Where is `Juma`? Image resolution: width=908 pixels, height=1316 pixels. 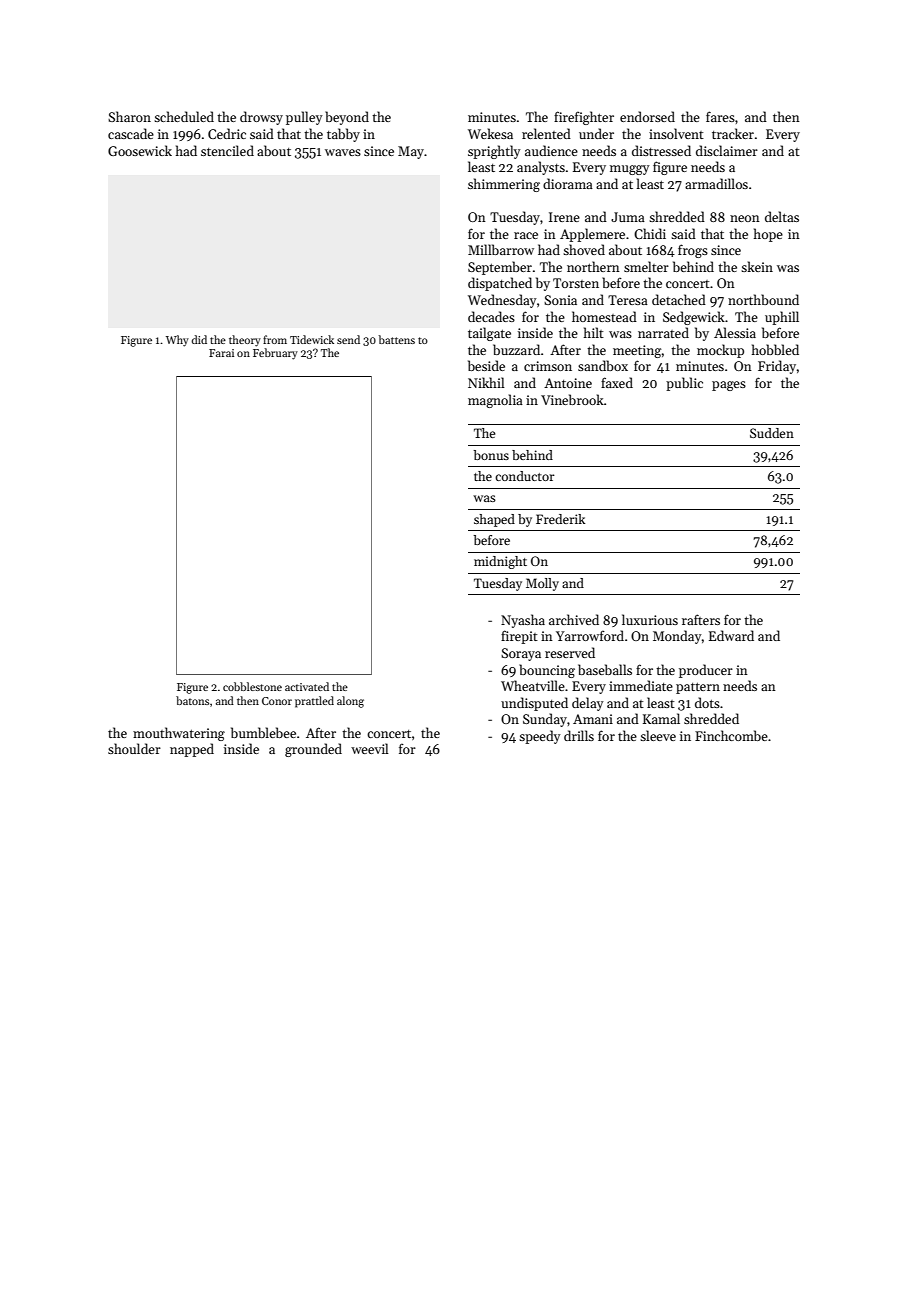
Juma is located at coordinates (628, 217).
